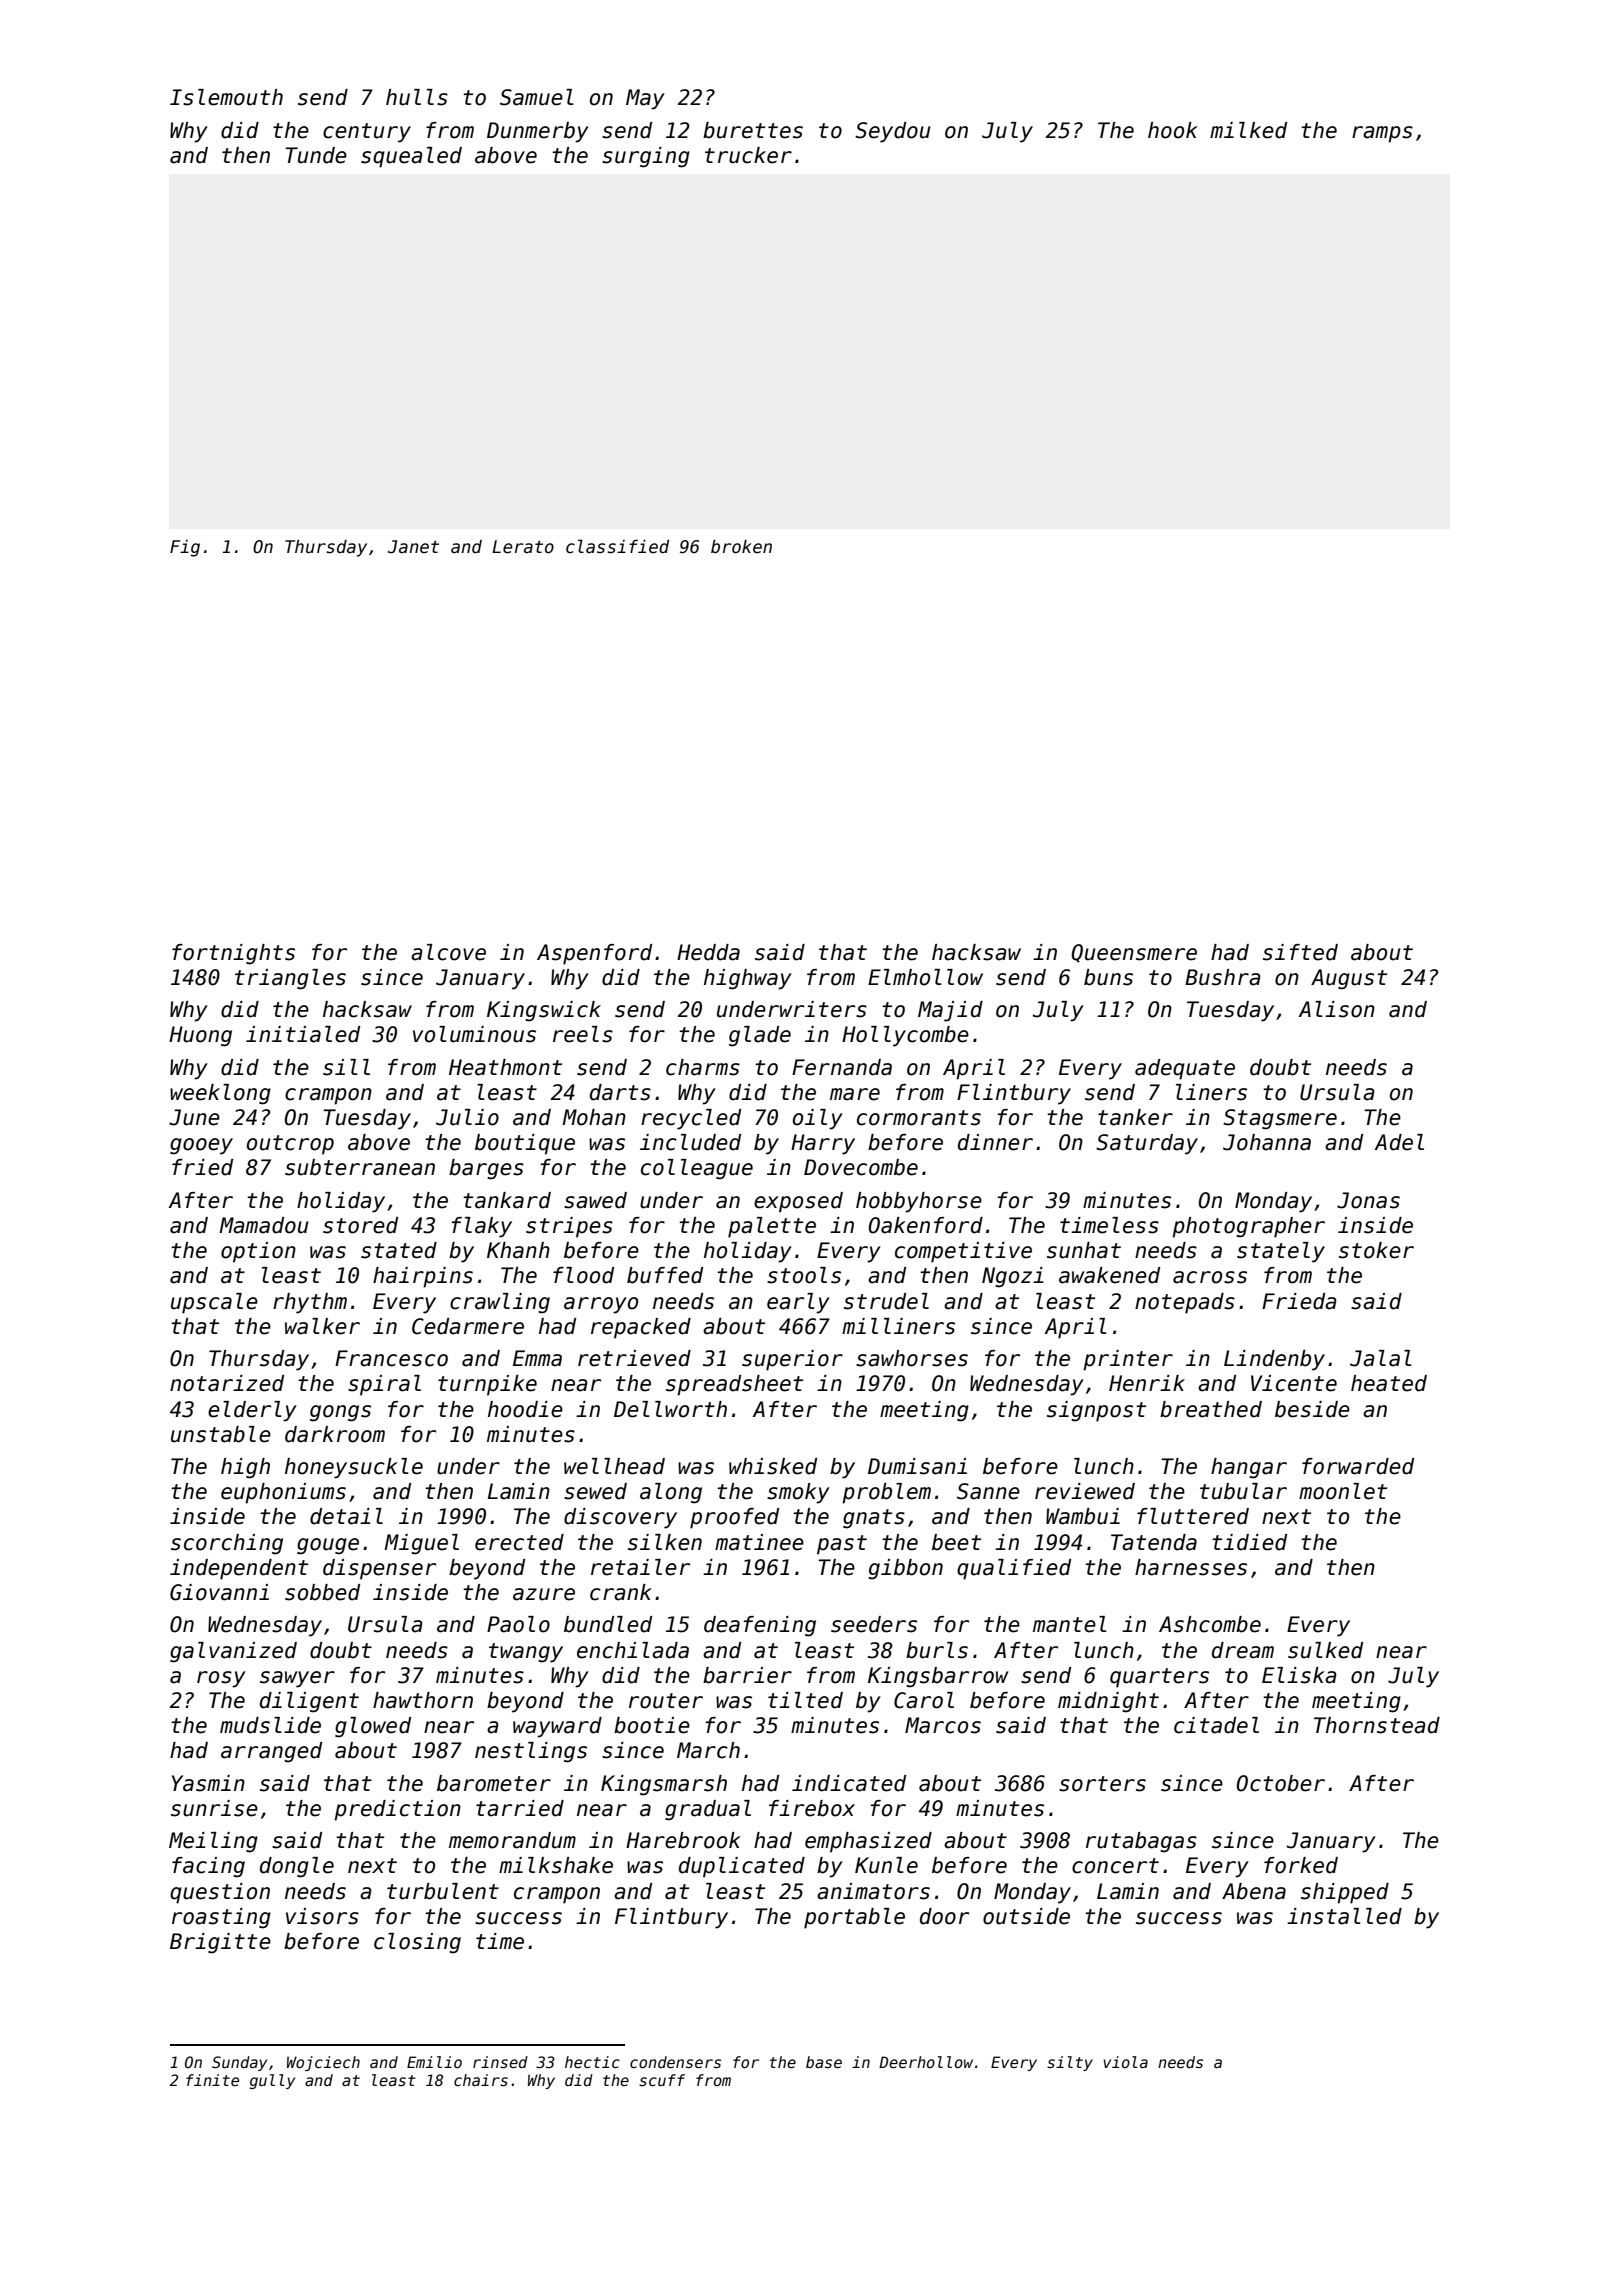 The width and height of the screenshot is (1620, 2292). I want to click on Tunde, so click(316, 155).
